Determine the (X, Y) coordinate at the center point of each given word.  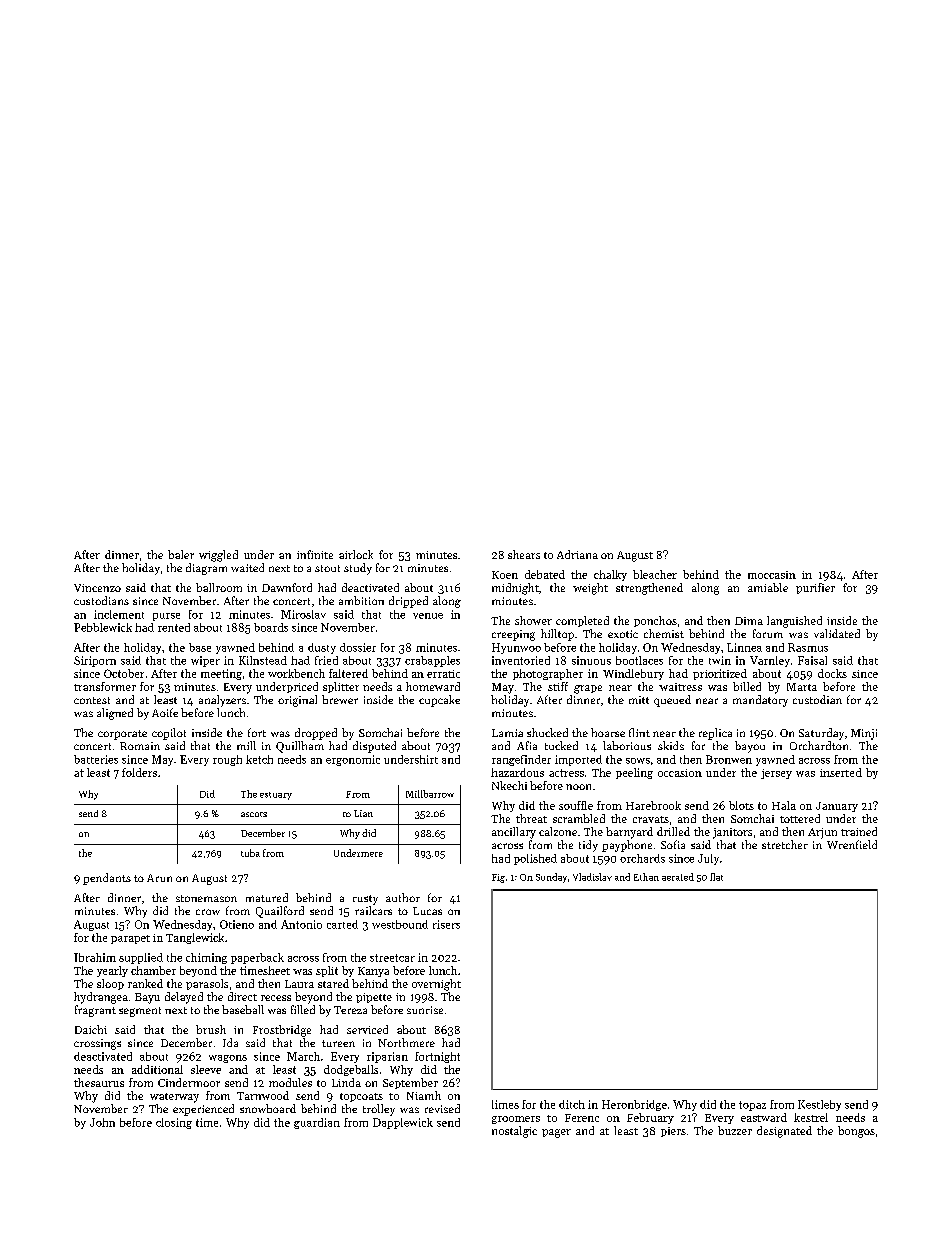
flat (716, 877)
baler (181, 554)
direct (242, 996)
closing (174, 1123)
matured (267, 897)
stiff (558, 686)
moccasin (772, 575)
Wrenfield (852, 844)
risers (446, 924)
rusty (365, 900)
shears (524, 554)
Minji (864, 734)
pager (556, 1133)
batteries (96, 759)
